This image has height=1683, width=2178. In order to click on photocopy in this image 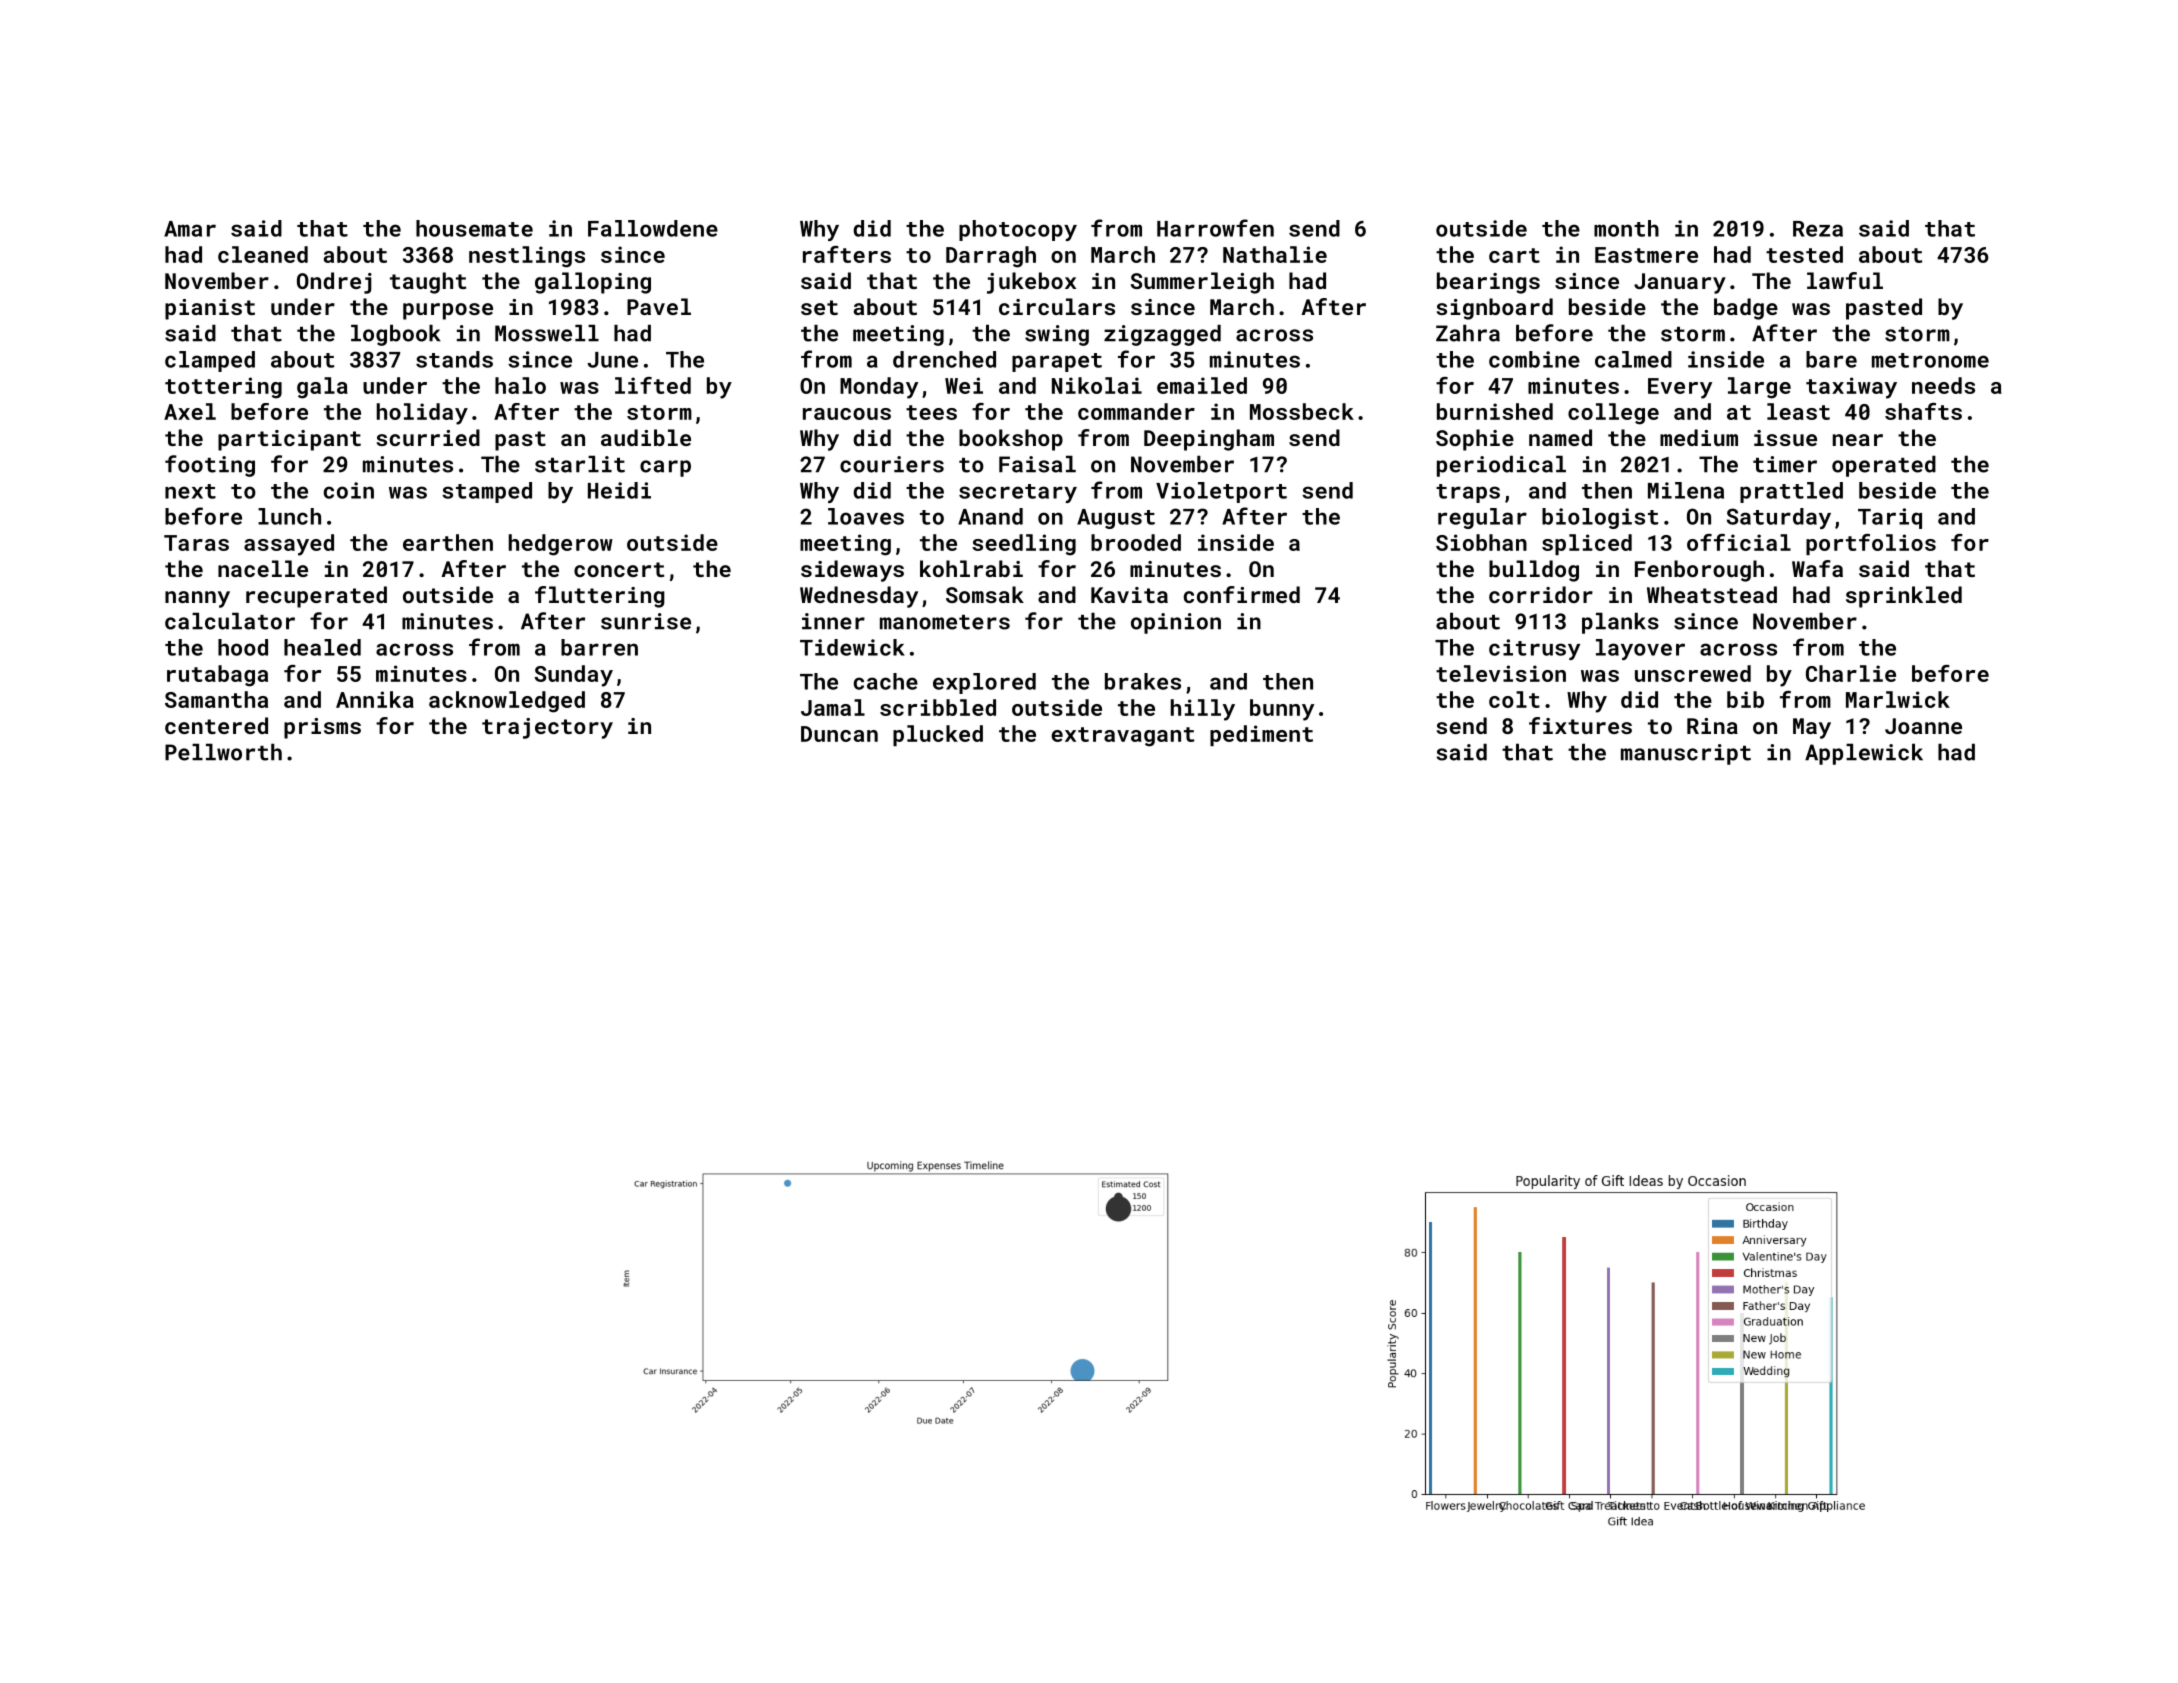, I will do `click(1018, 230)`.
